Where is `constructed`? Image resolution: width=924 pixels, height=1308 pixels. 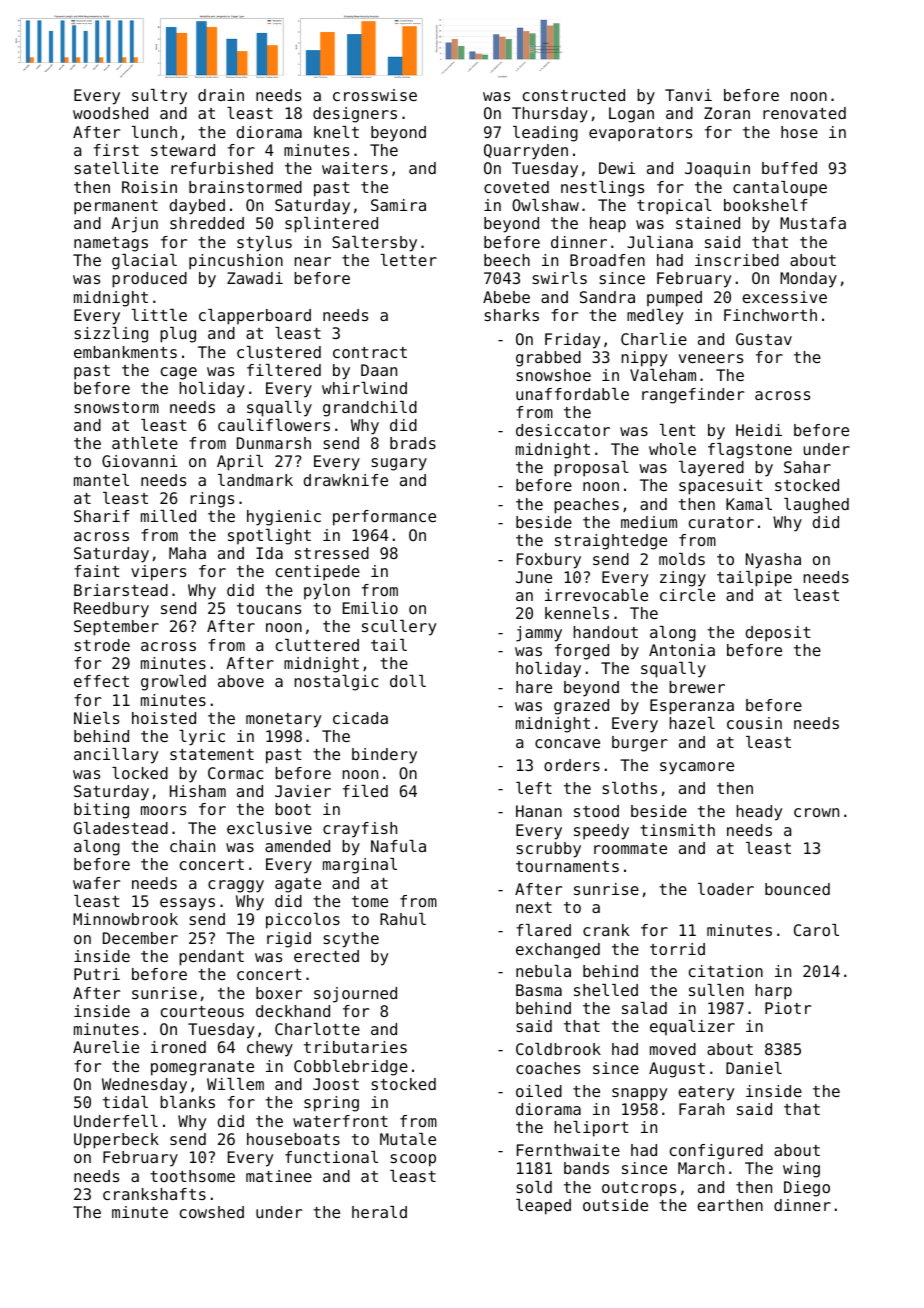 constructed is located at coordinates (574, 95).
